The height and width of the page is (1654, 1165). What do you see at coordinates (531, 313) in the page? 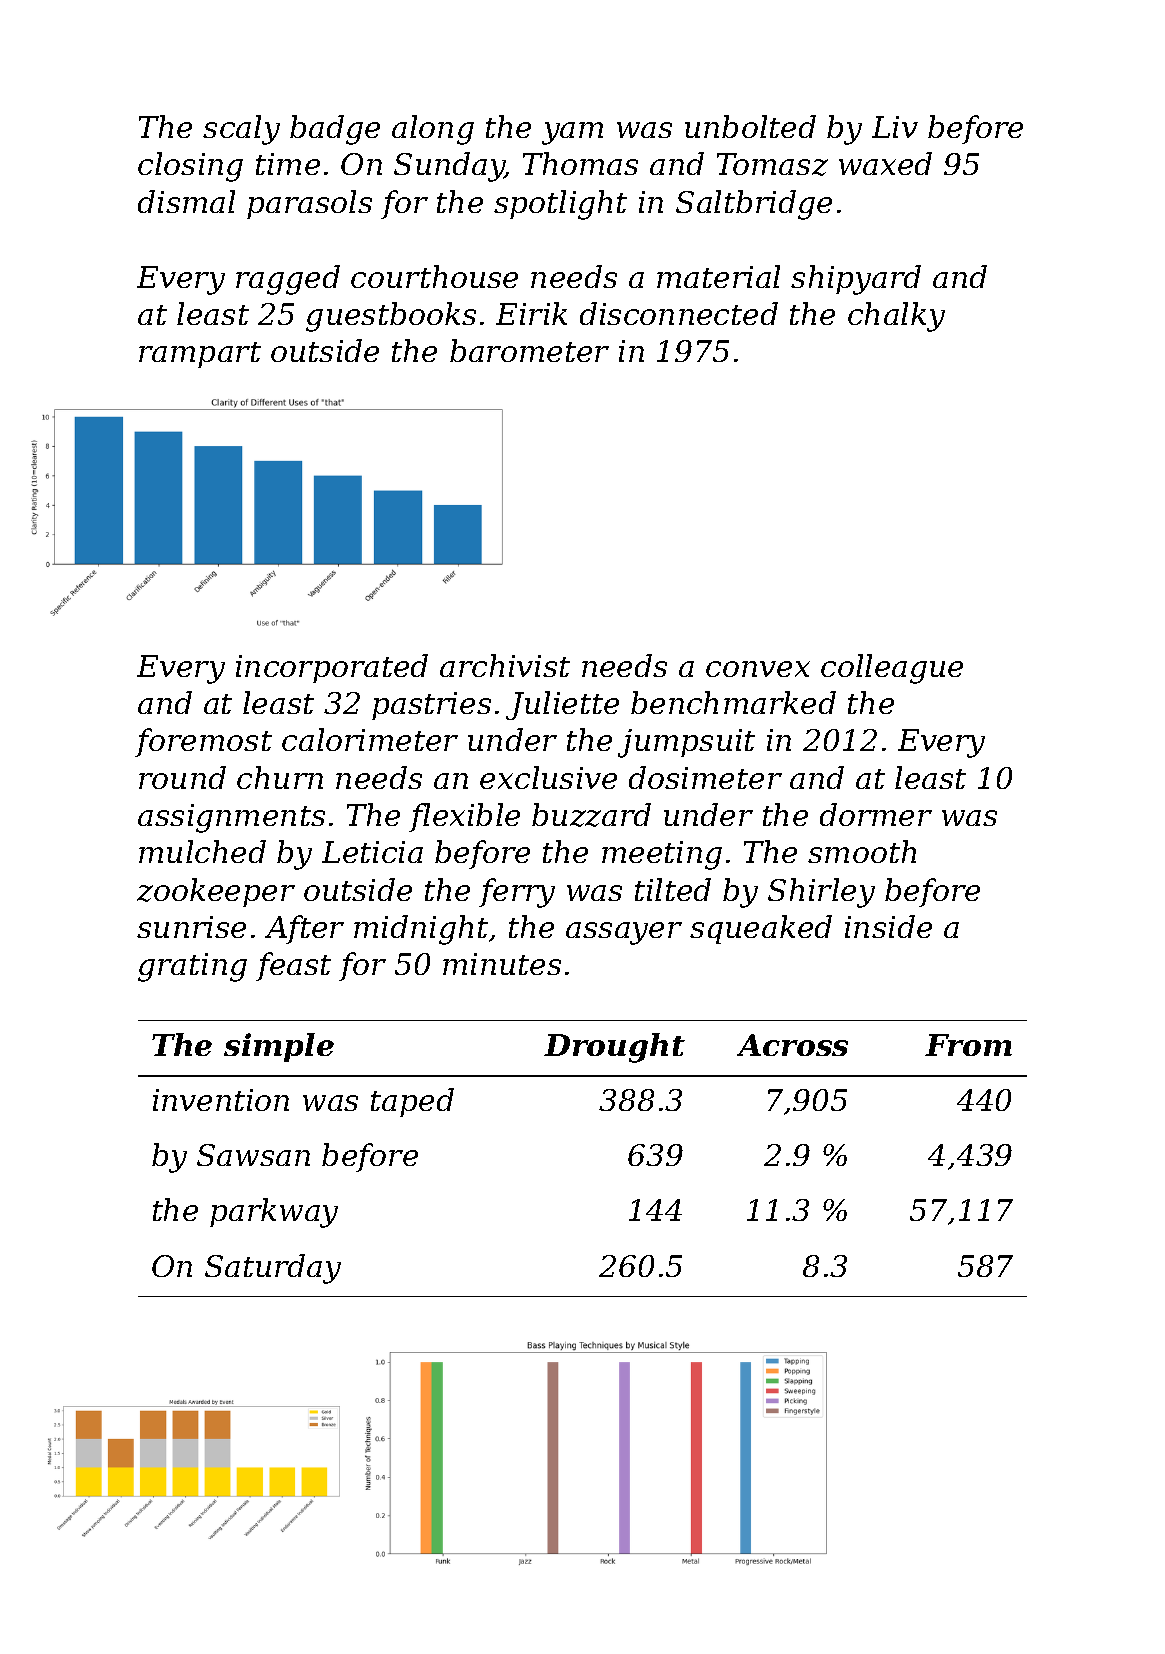
I see `Eirik` at bounding box center [531, 313].
